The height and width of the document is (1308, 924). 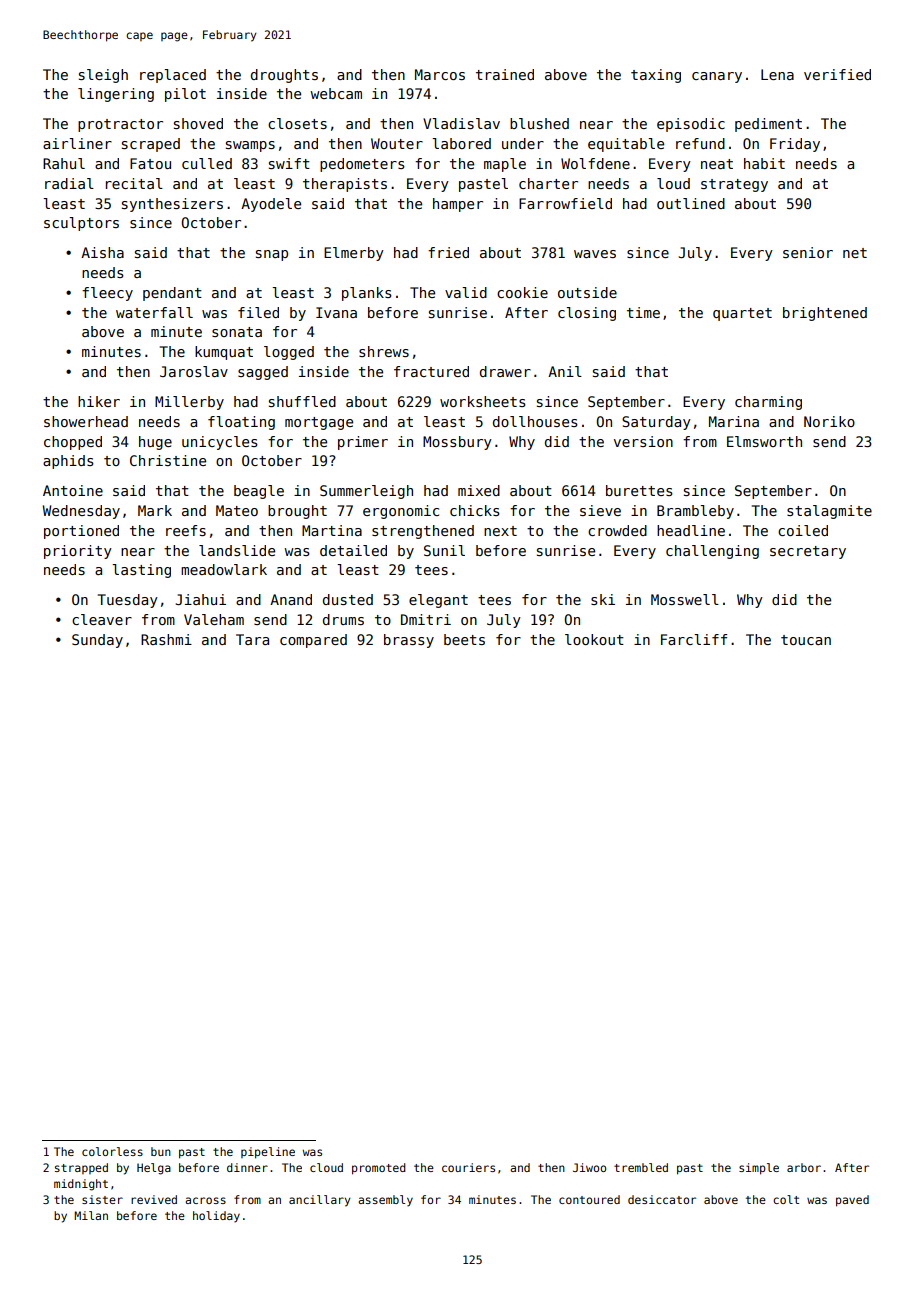 What do you see at coordinates (345, 185) in the document?
I see `therapists` at bounding box center [345, 185].
